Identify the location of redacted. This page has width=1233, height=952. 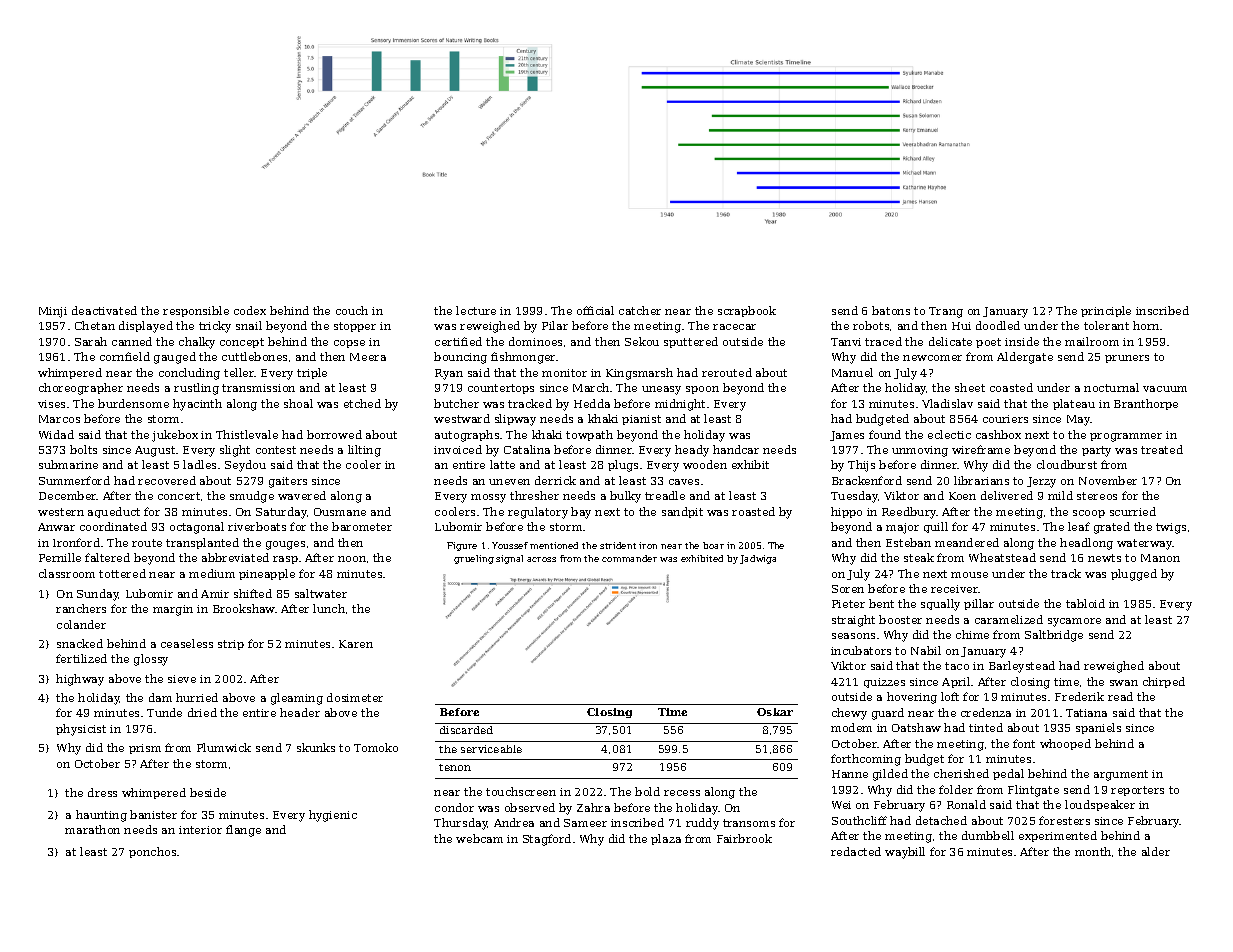
(856, 851).
